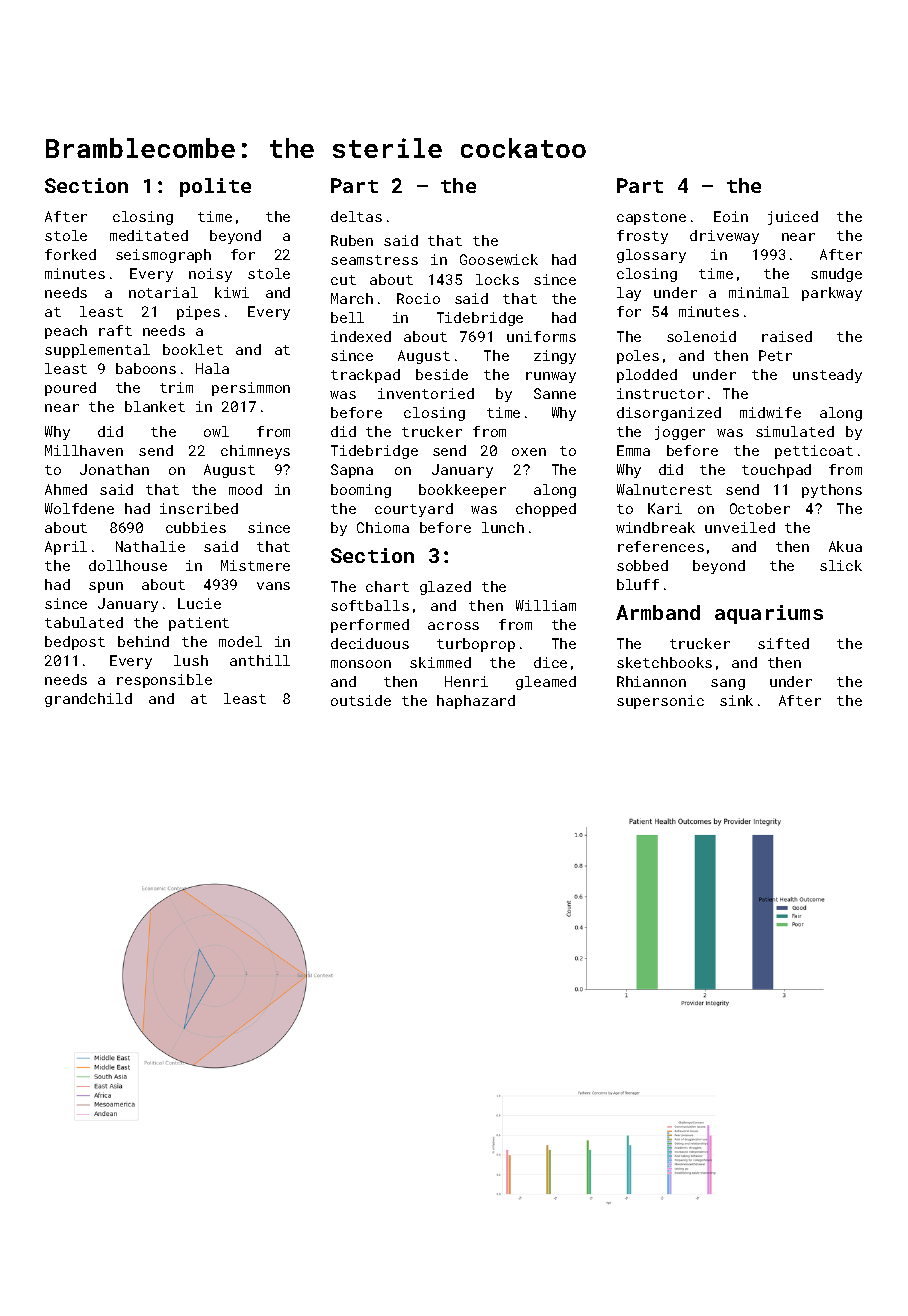 This screenshot has width=908, height=1316. I want to click on Kari, so click(665, 508).
